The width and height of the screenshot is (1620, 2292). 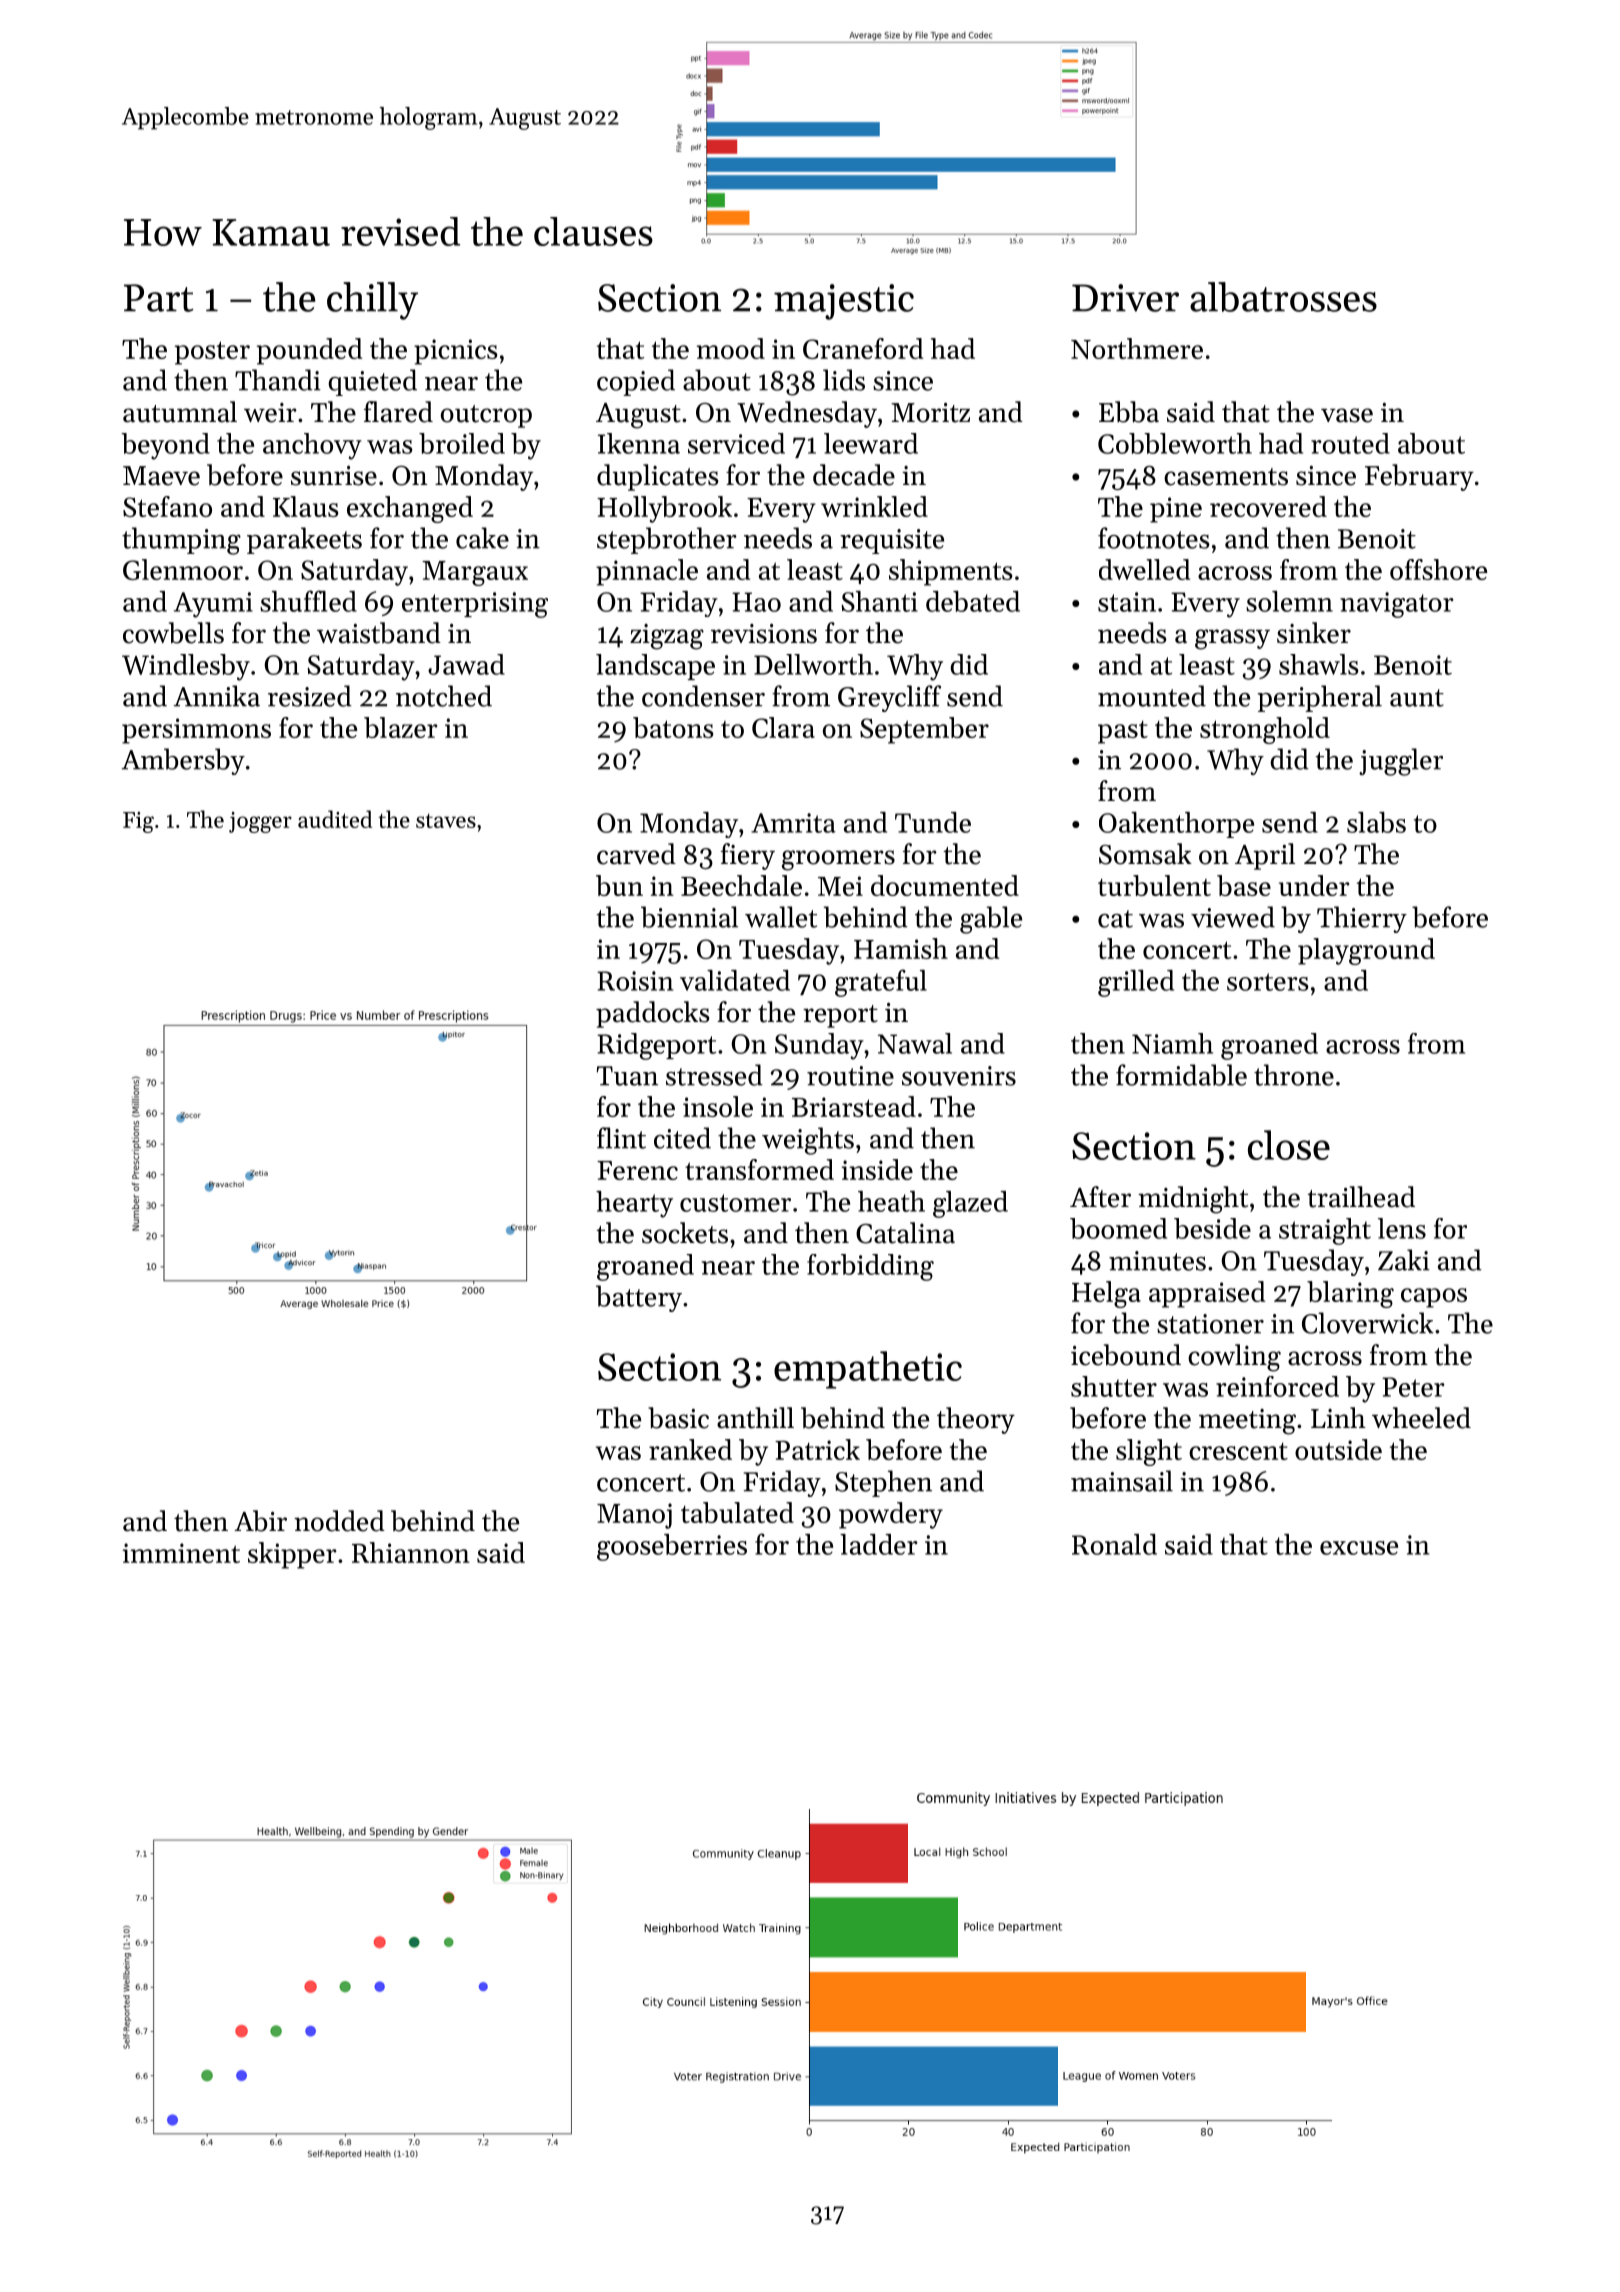 I want to click on Clara, so click(x=783, y=727).
